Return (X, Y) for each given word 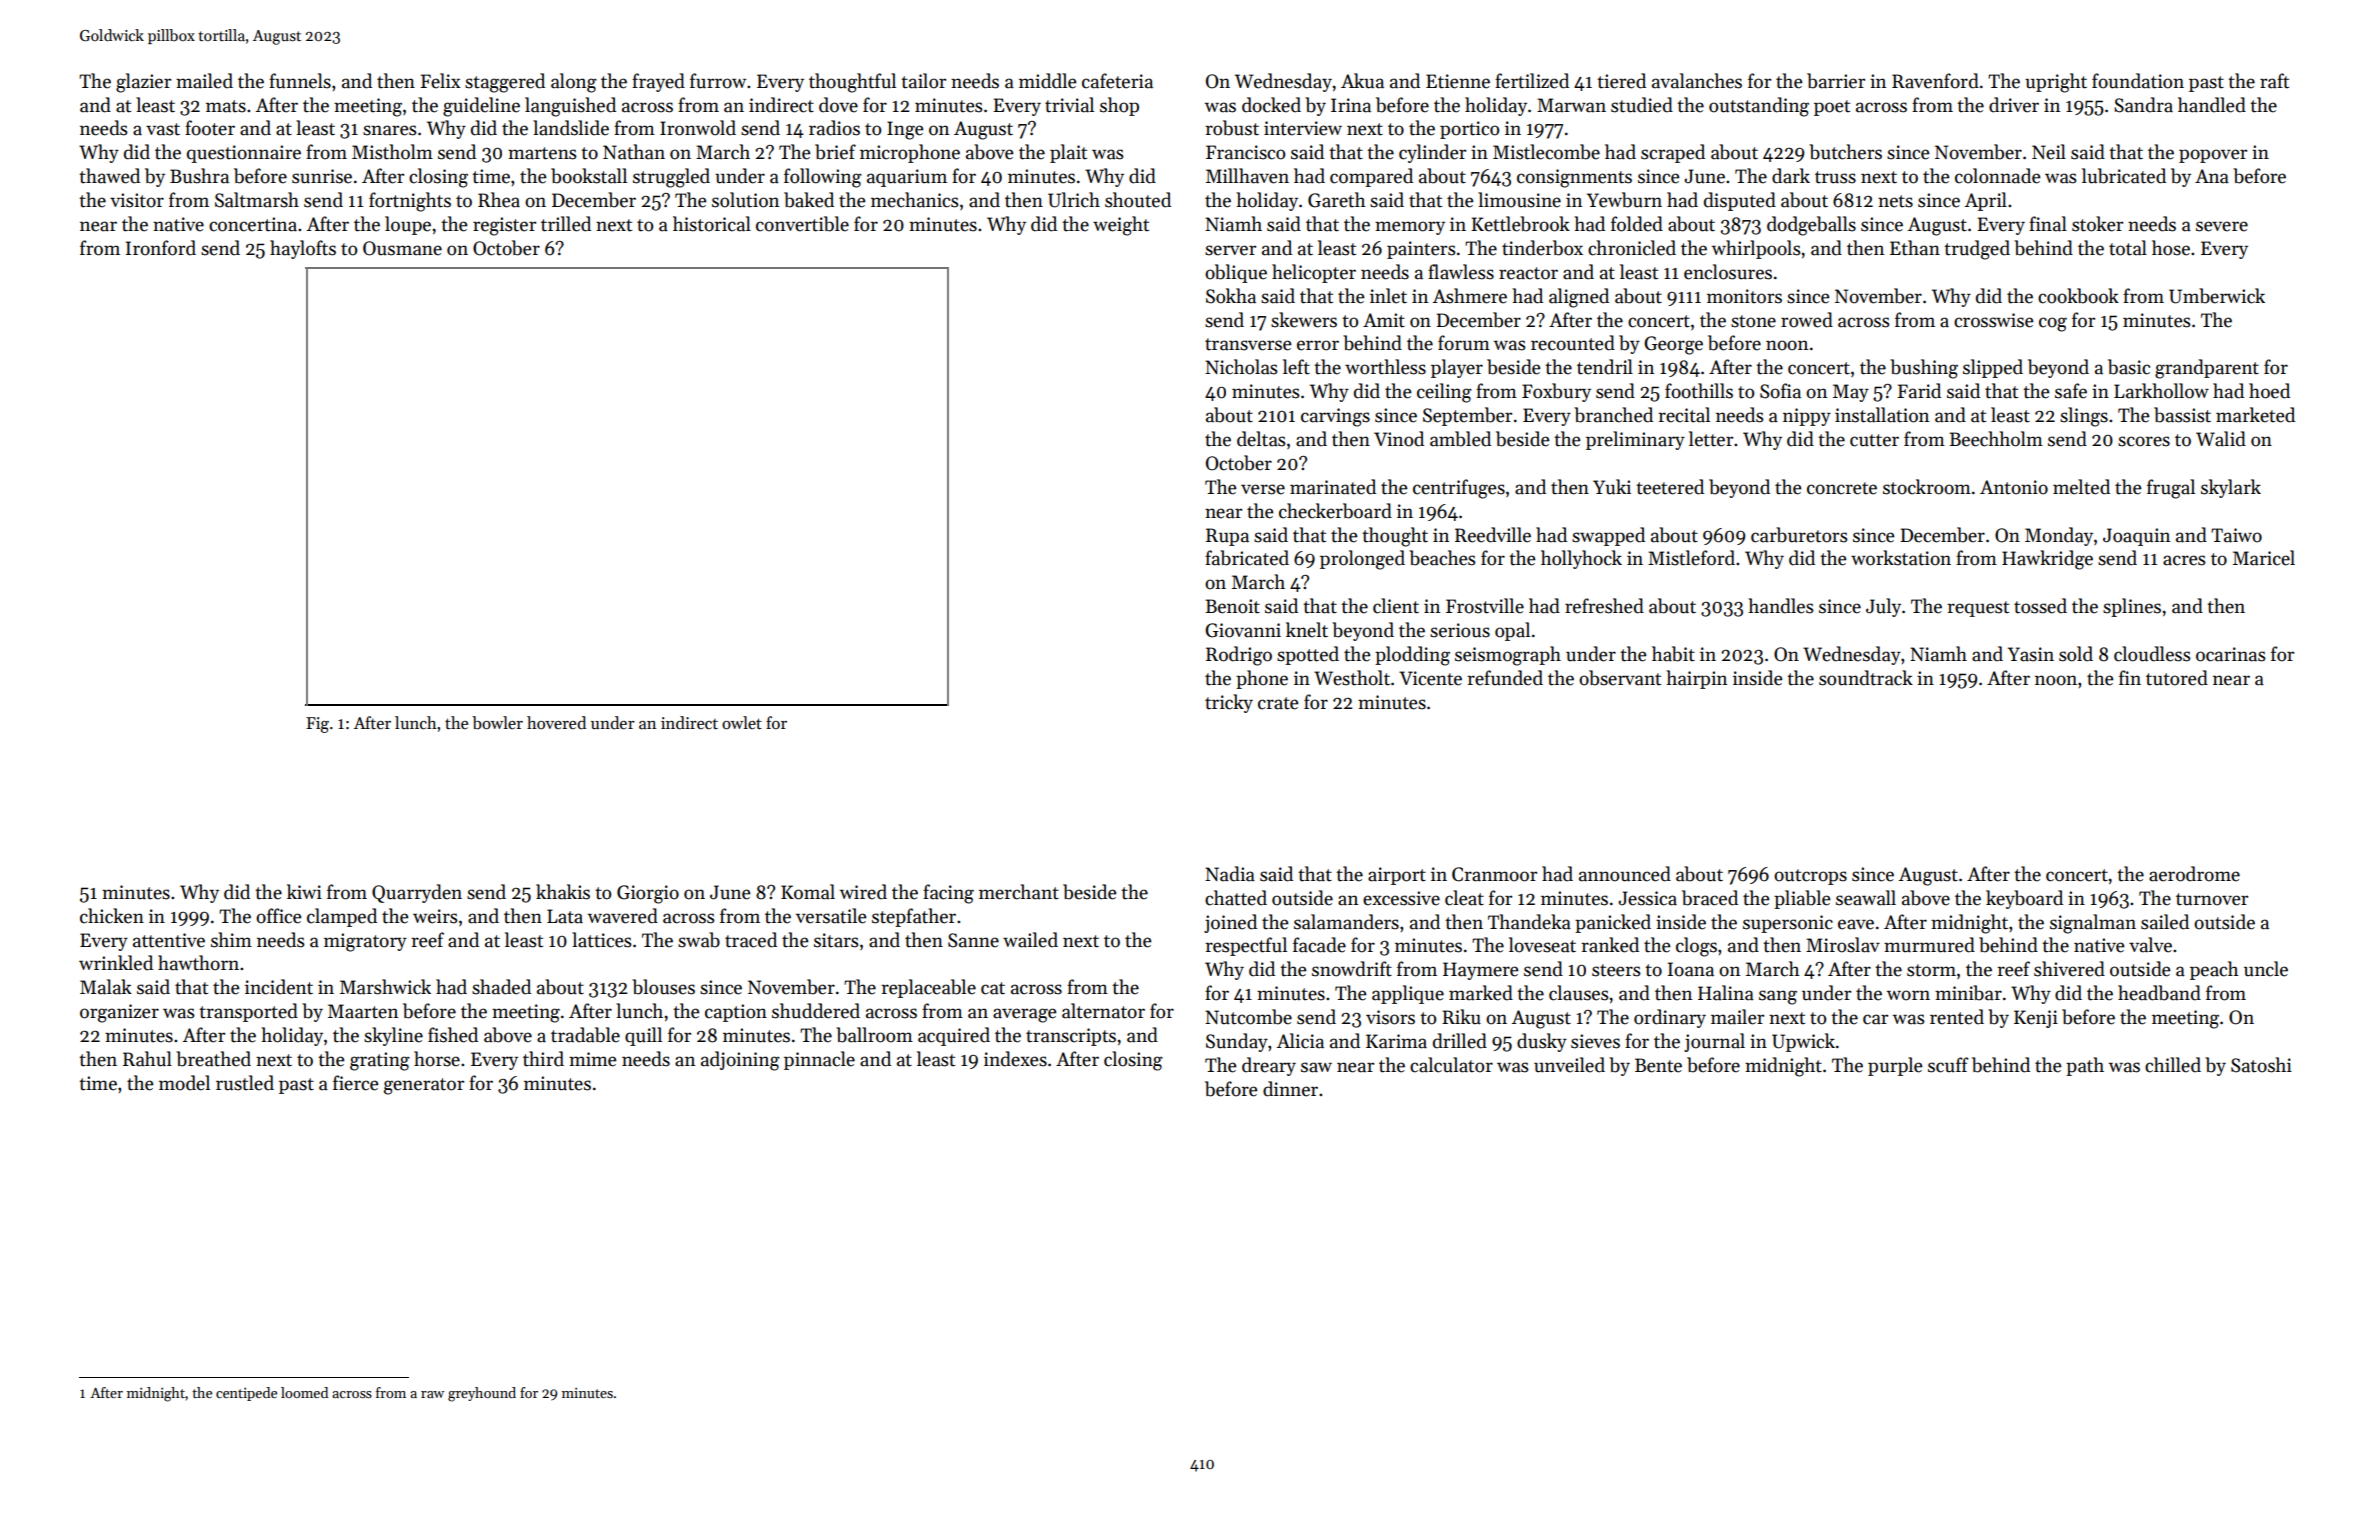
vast (163, 129)
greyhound (482, 1394)
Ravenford (1935, 81)
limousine (1519, 200)
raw (432, 1394)
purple (1895, 1066)
